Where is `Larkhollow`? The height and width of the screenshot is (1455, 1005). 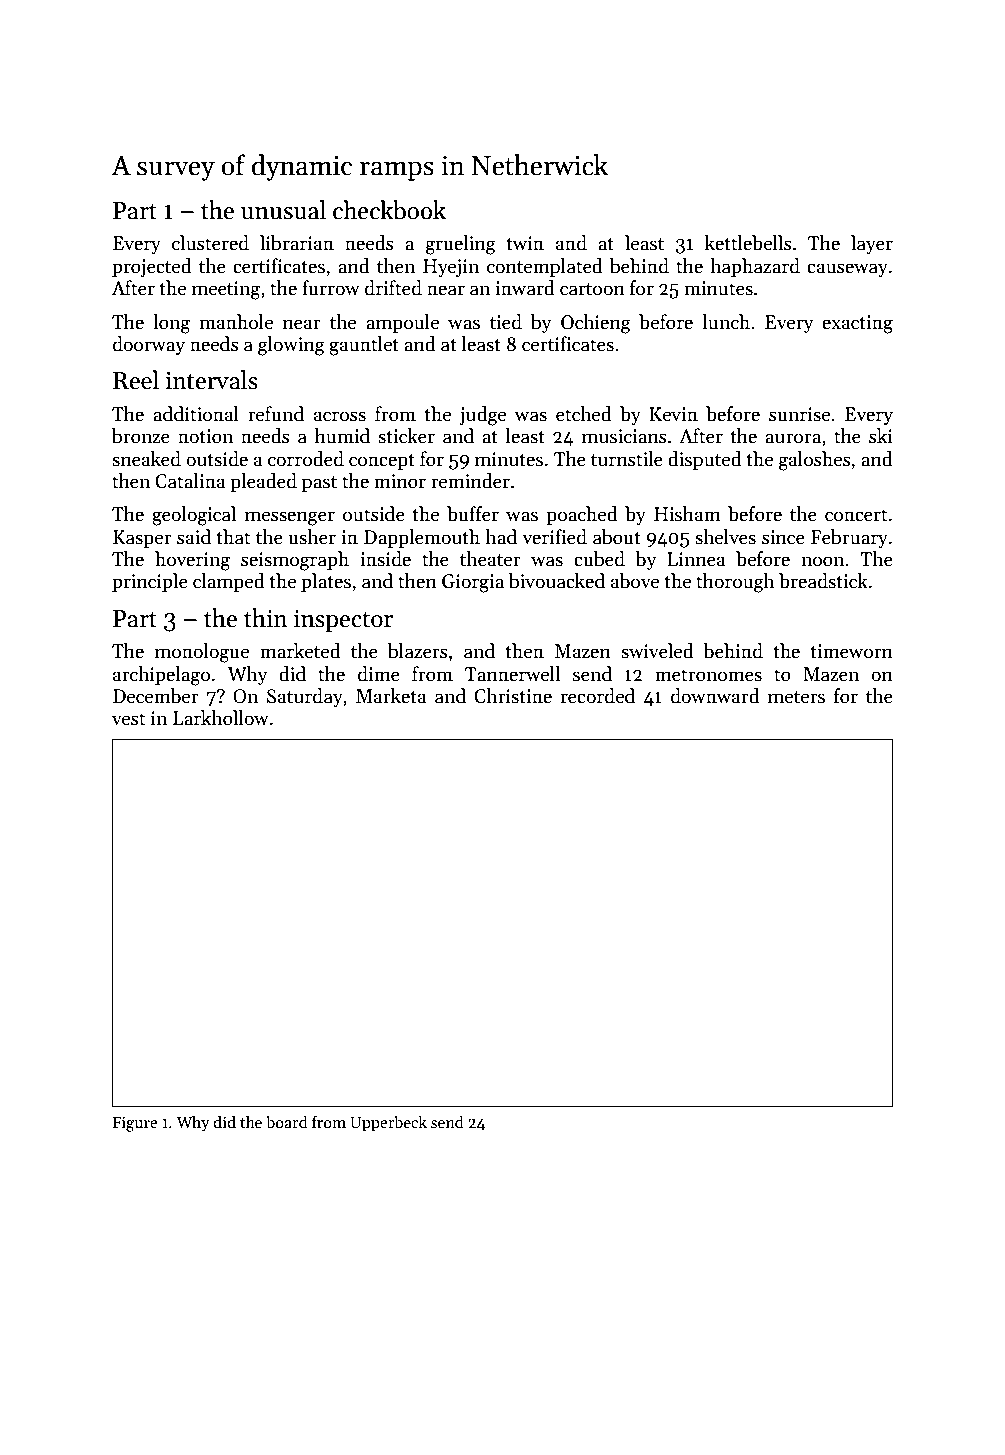 Larkhollow is located at coordinates (221, 718).
